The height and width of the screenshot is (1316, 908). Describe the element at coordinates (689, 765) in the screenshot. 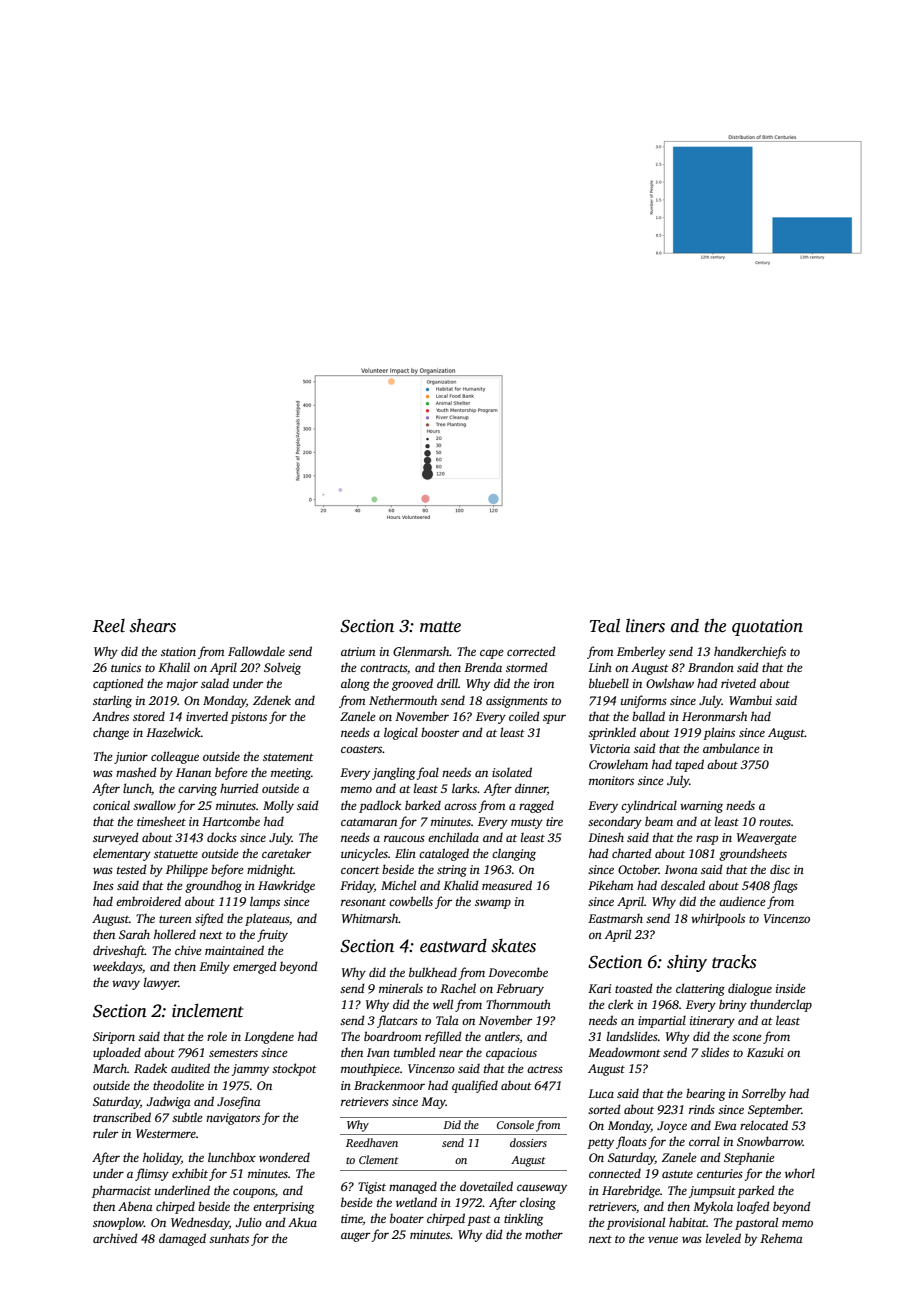

I see `taped` at that location.
